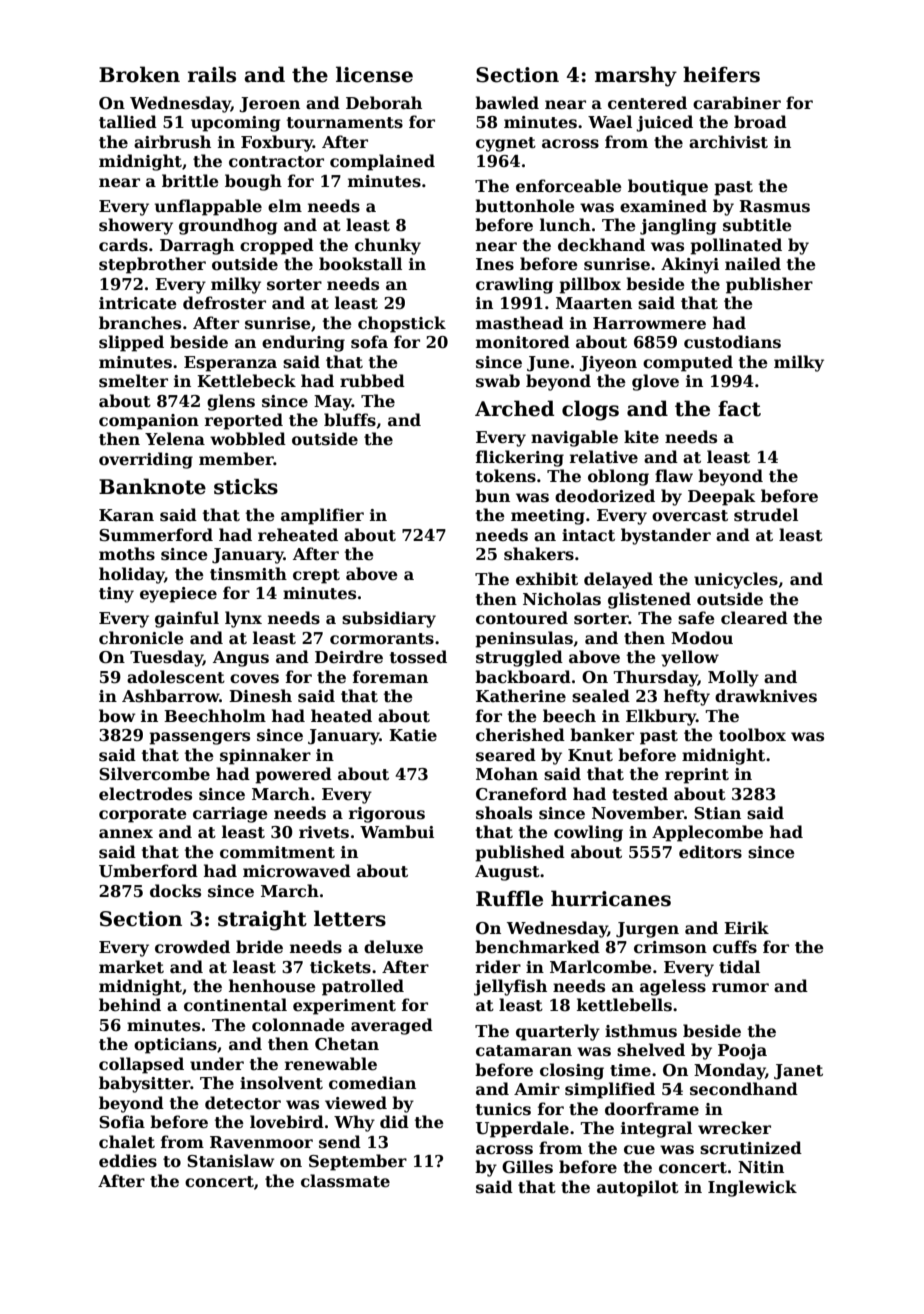 The width and height of the image is (924, 1314). I want to click on catamaran, so click(524, 1051).
